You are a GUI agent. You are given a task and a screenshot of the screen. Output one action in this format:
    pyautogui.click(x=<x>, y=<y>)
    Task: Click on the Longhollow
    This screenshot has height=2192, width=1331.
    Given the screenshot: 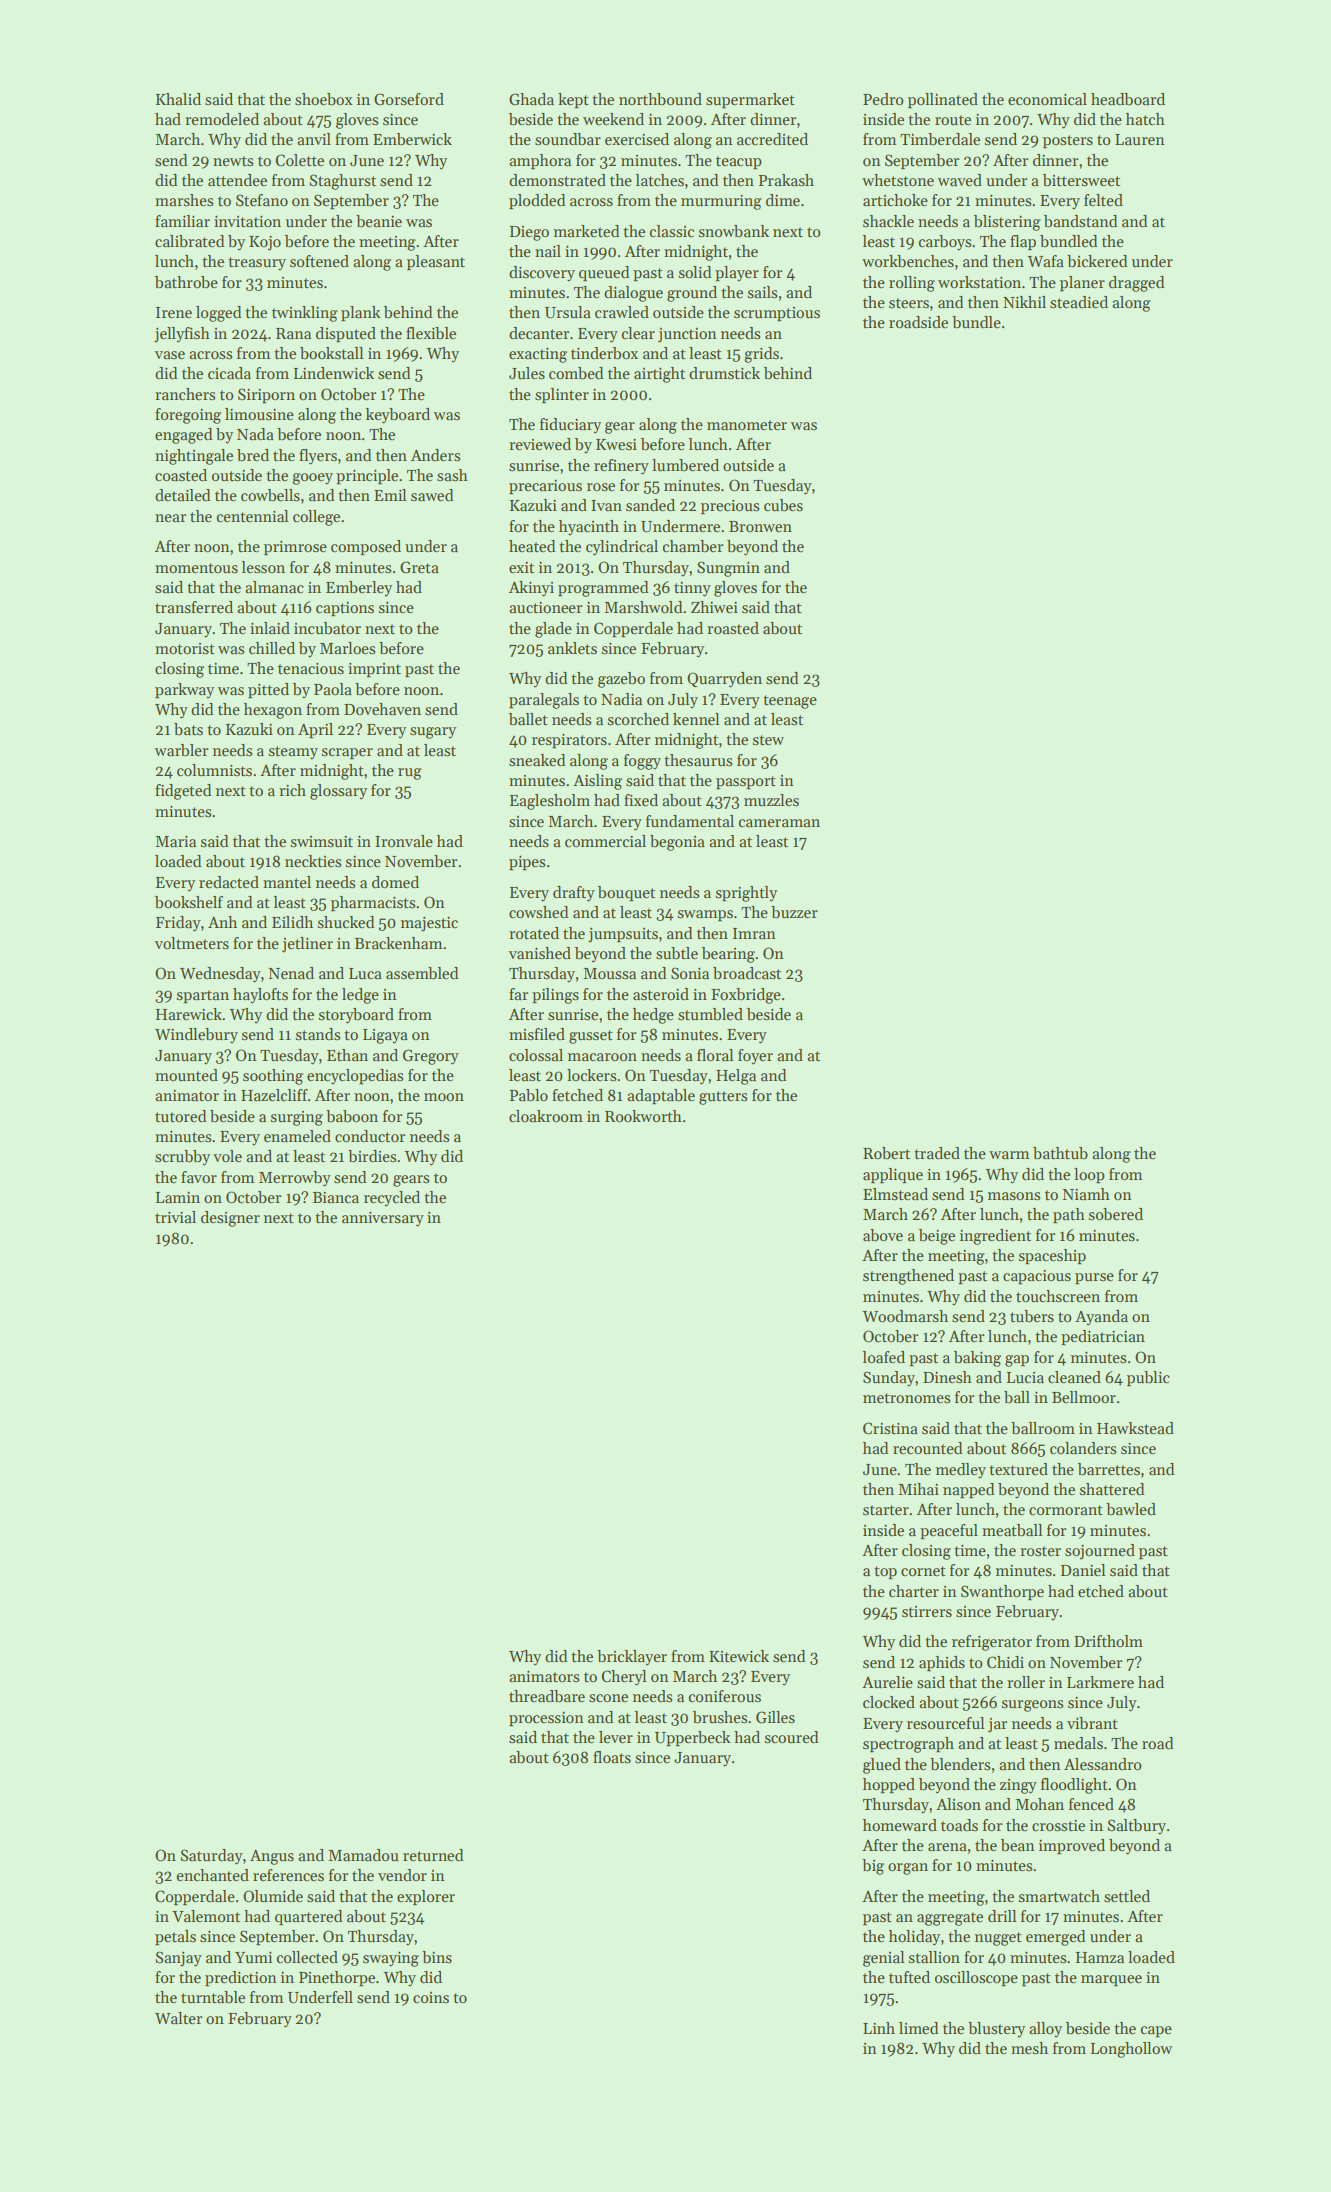 What is the action you would take?
    pyautogui.click(x=1131, y=2050)
